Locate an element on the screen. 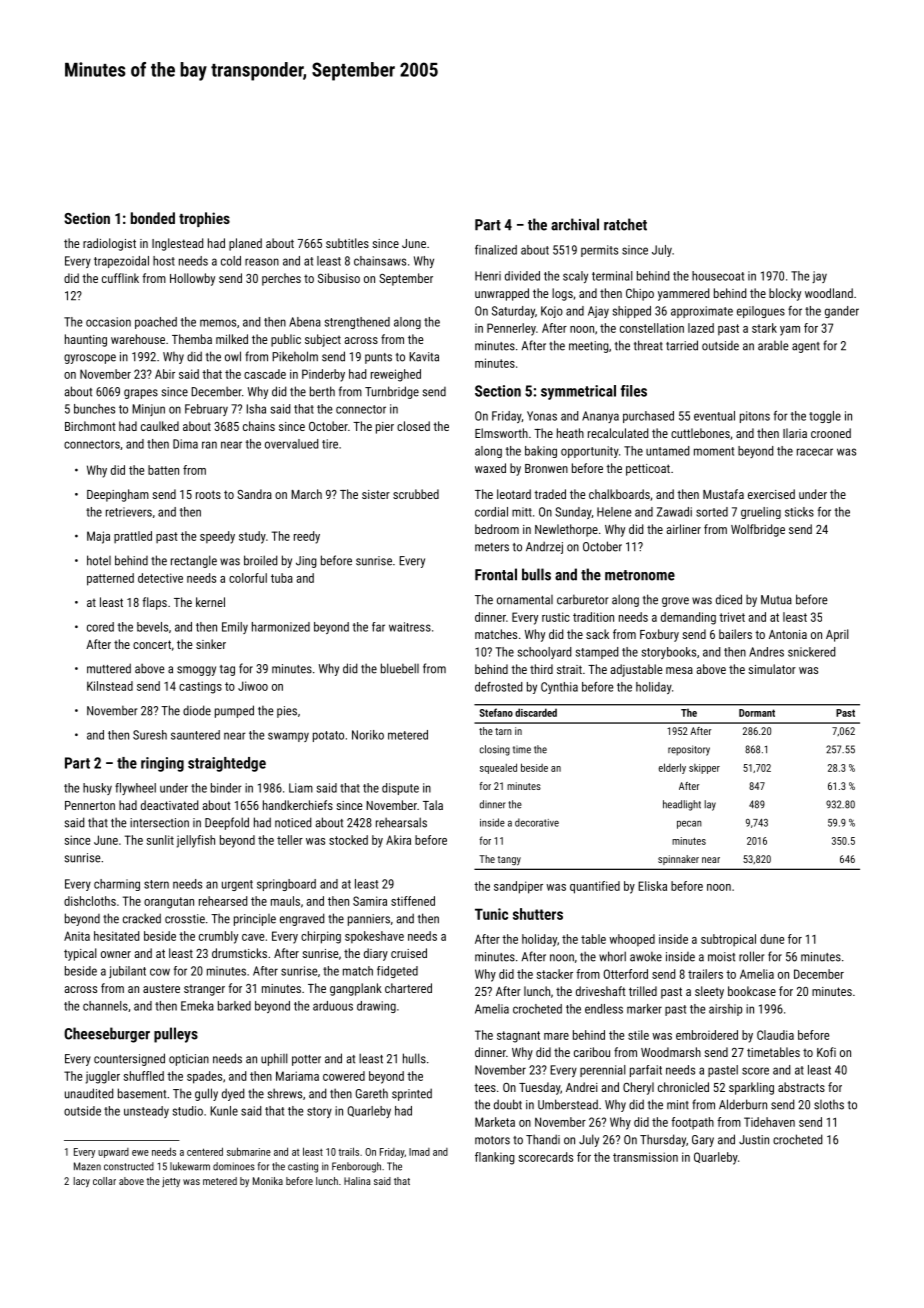 The image size is (924, 1308). archival is located at coordinates (575, 224).
